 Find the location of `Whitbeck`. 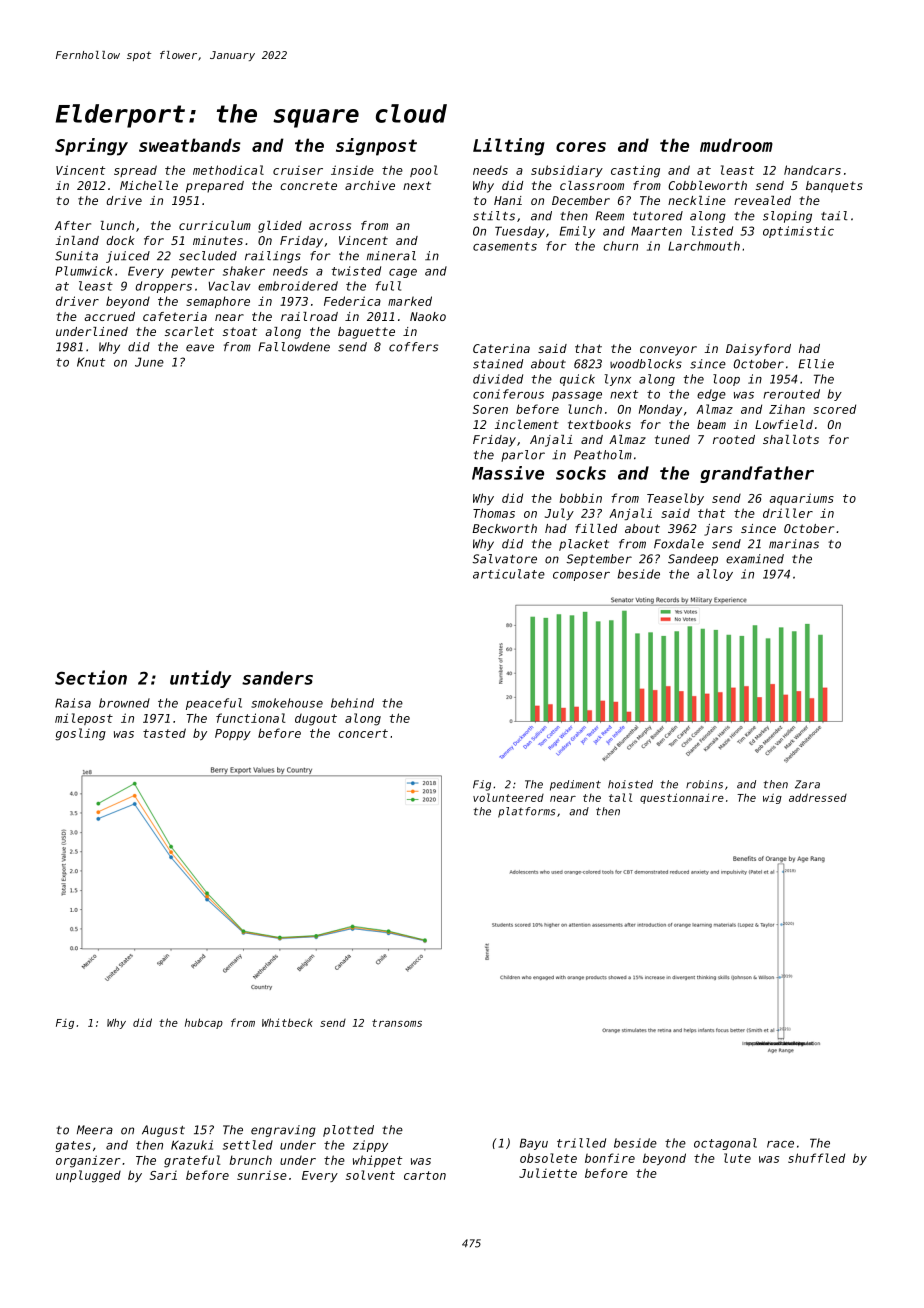

Whitbeck is located at coordinates (287, 1022).
